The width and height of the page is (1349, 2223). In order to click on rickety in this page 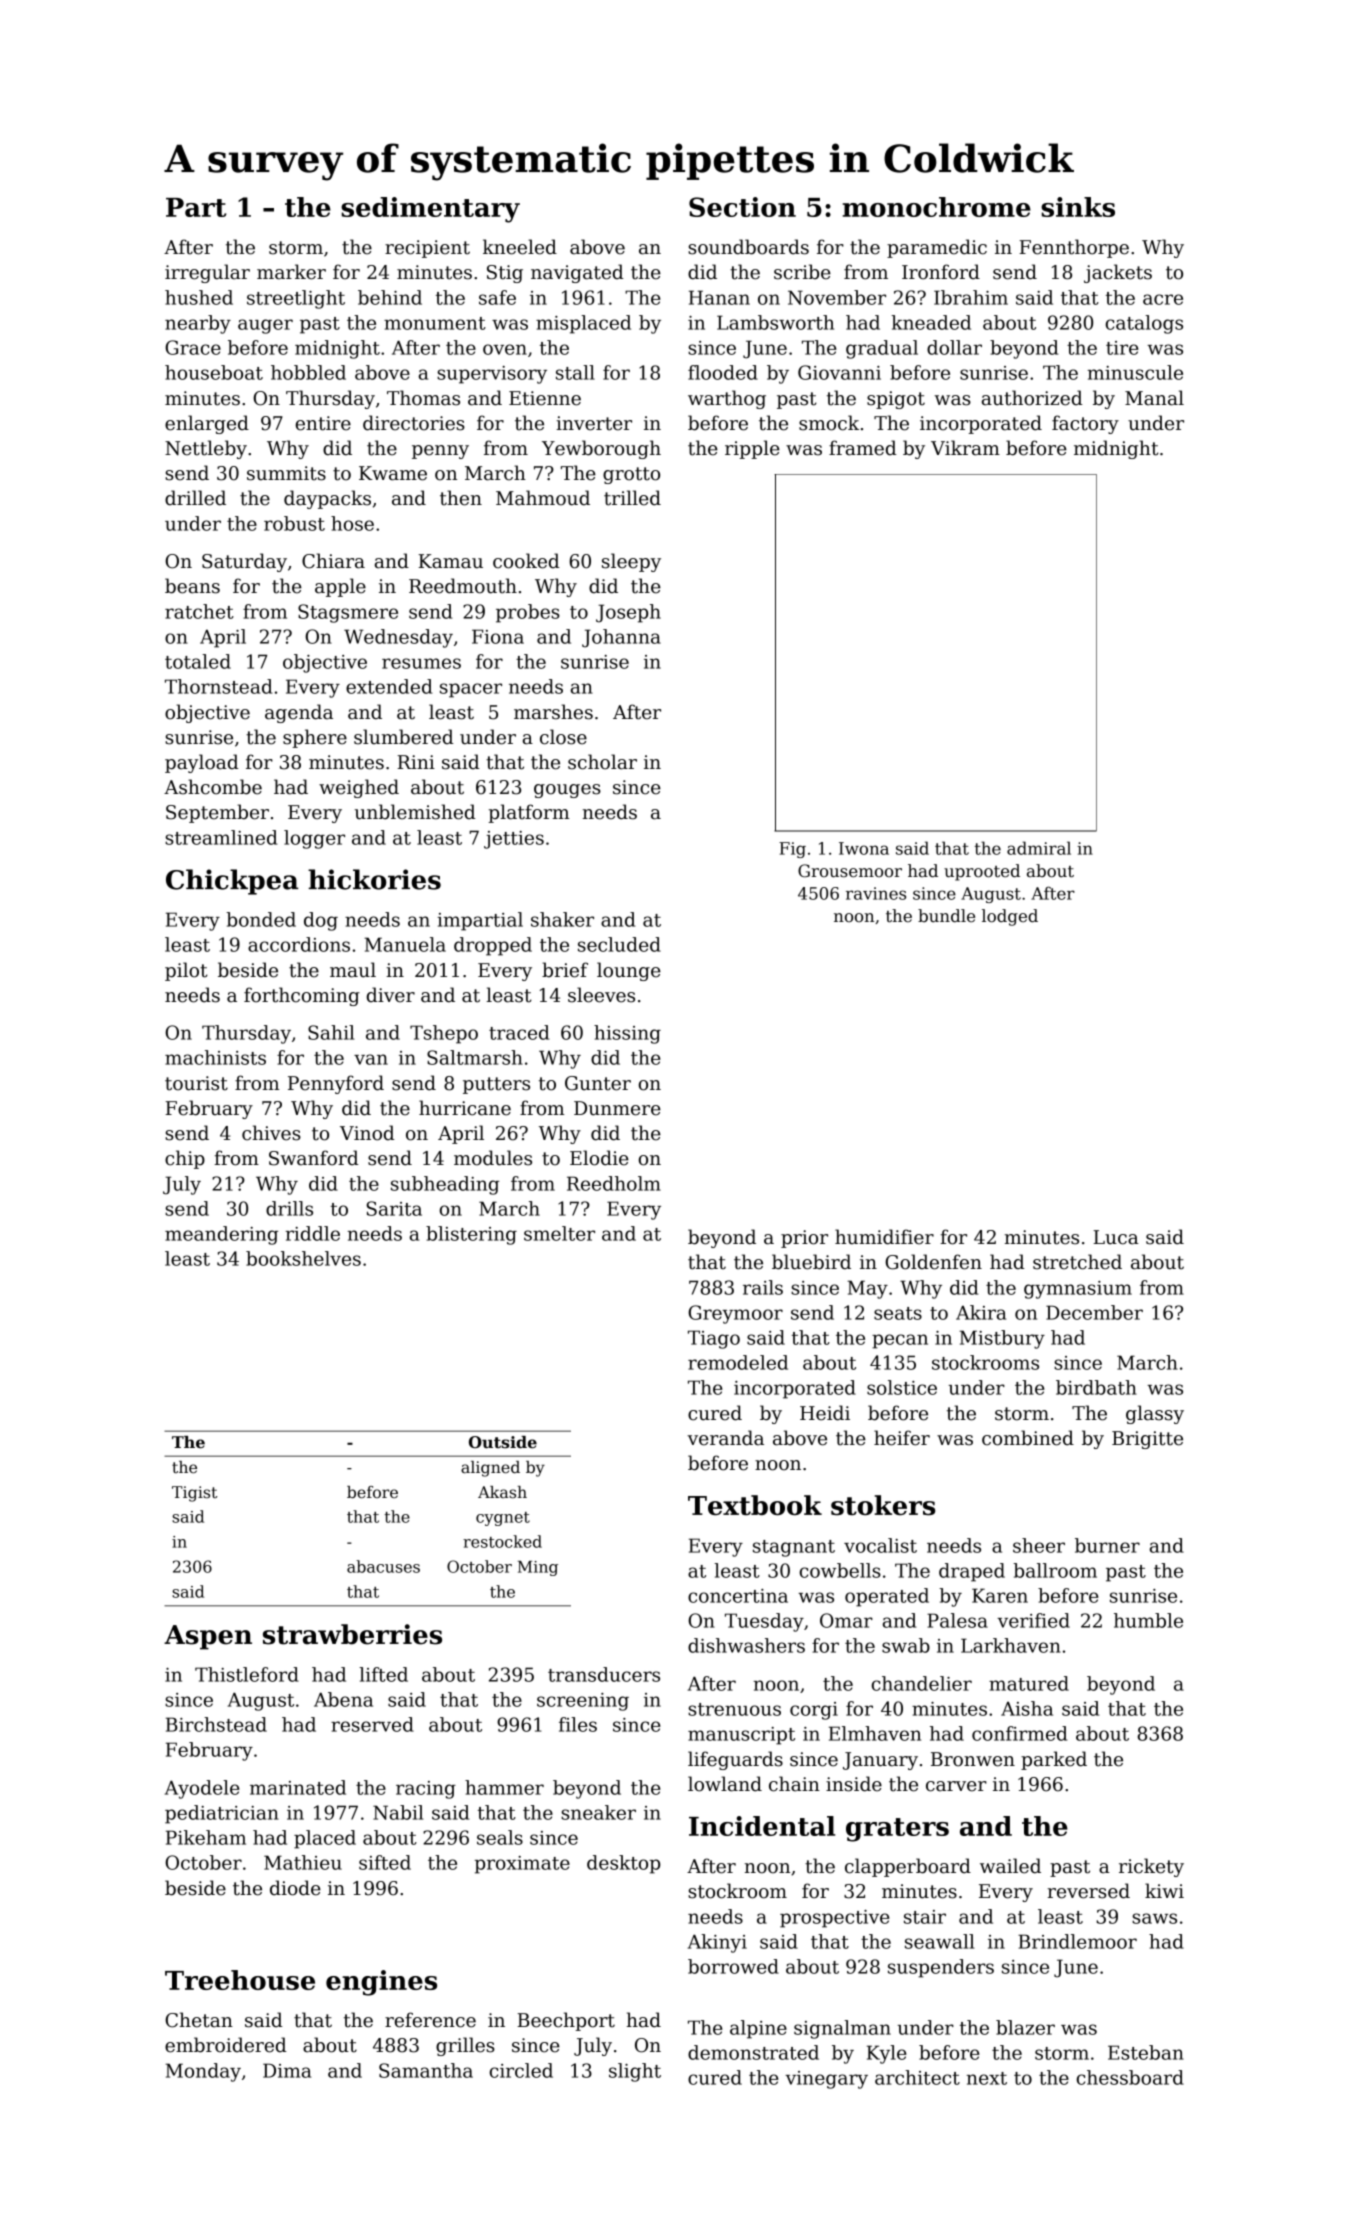, I will do `click(1151, 1867)`.
